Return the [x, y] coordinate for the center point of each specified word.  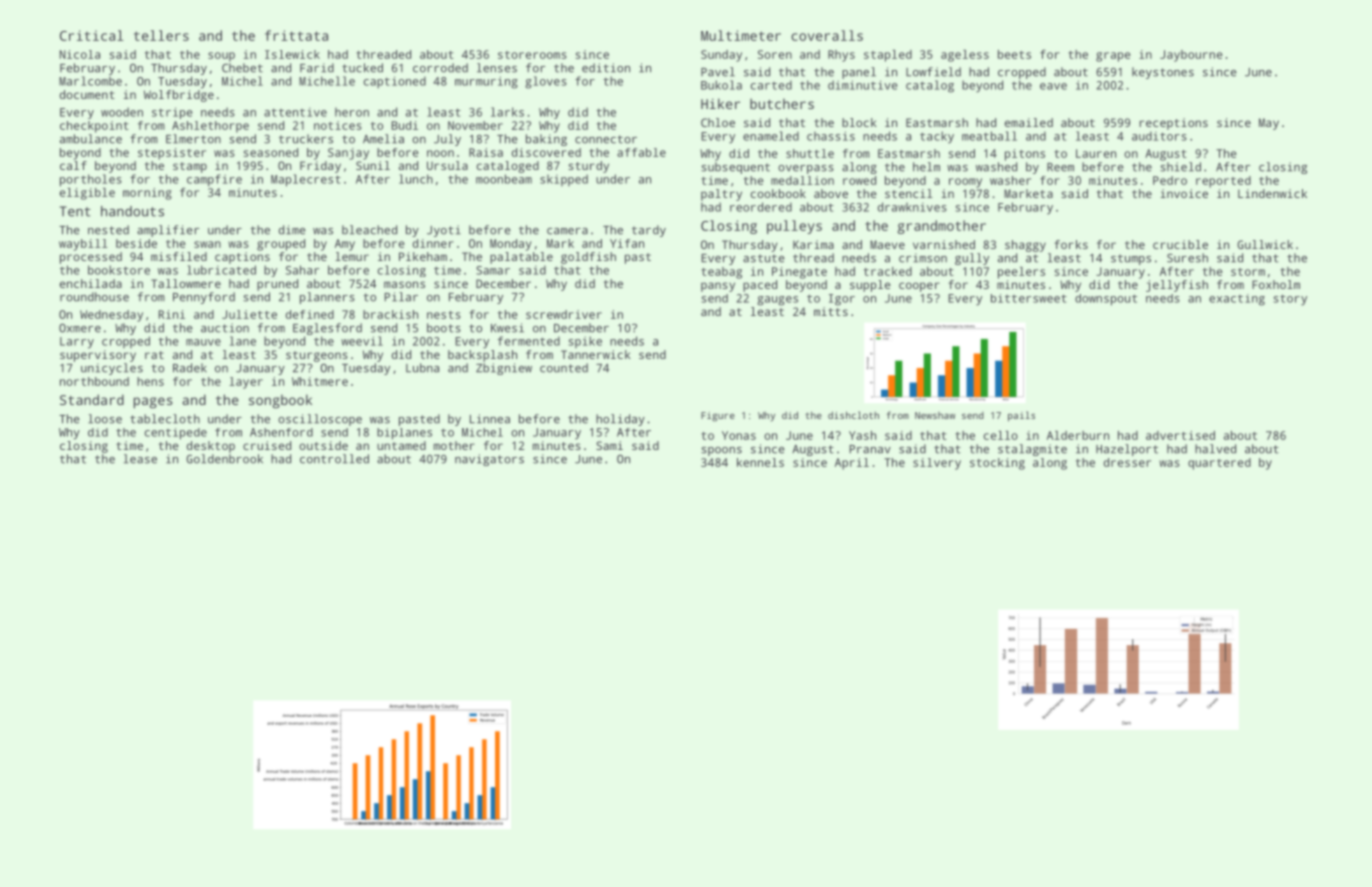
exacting [1237, 300]
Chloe [718, 122]
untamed [401, 445]
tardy [649, 231]
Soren [775, 54]
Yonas [739, 435]
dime [292, 230]
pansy [718, 287]
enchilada [91, 283]
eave [1053, 86]
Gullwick [1265, 244]
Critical [92, 35]
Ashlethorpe [210, 127]
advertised [1180, 435]
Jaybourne [1191, 56]
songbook [280, 401]
